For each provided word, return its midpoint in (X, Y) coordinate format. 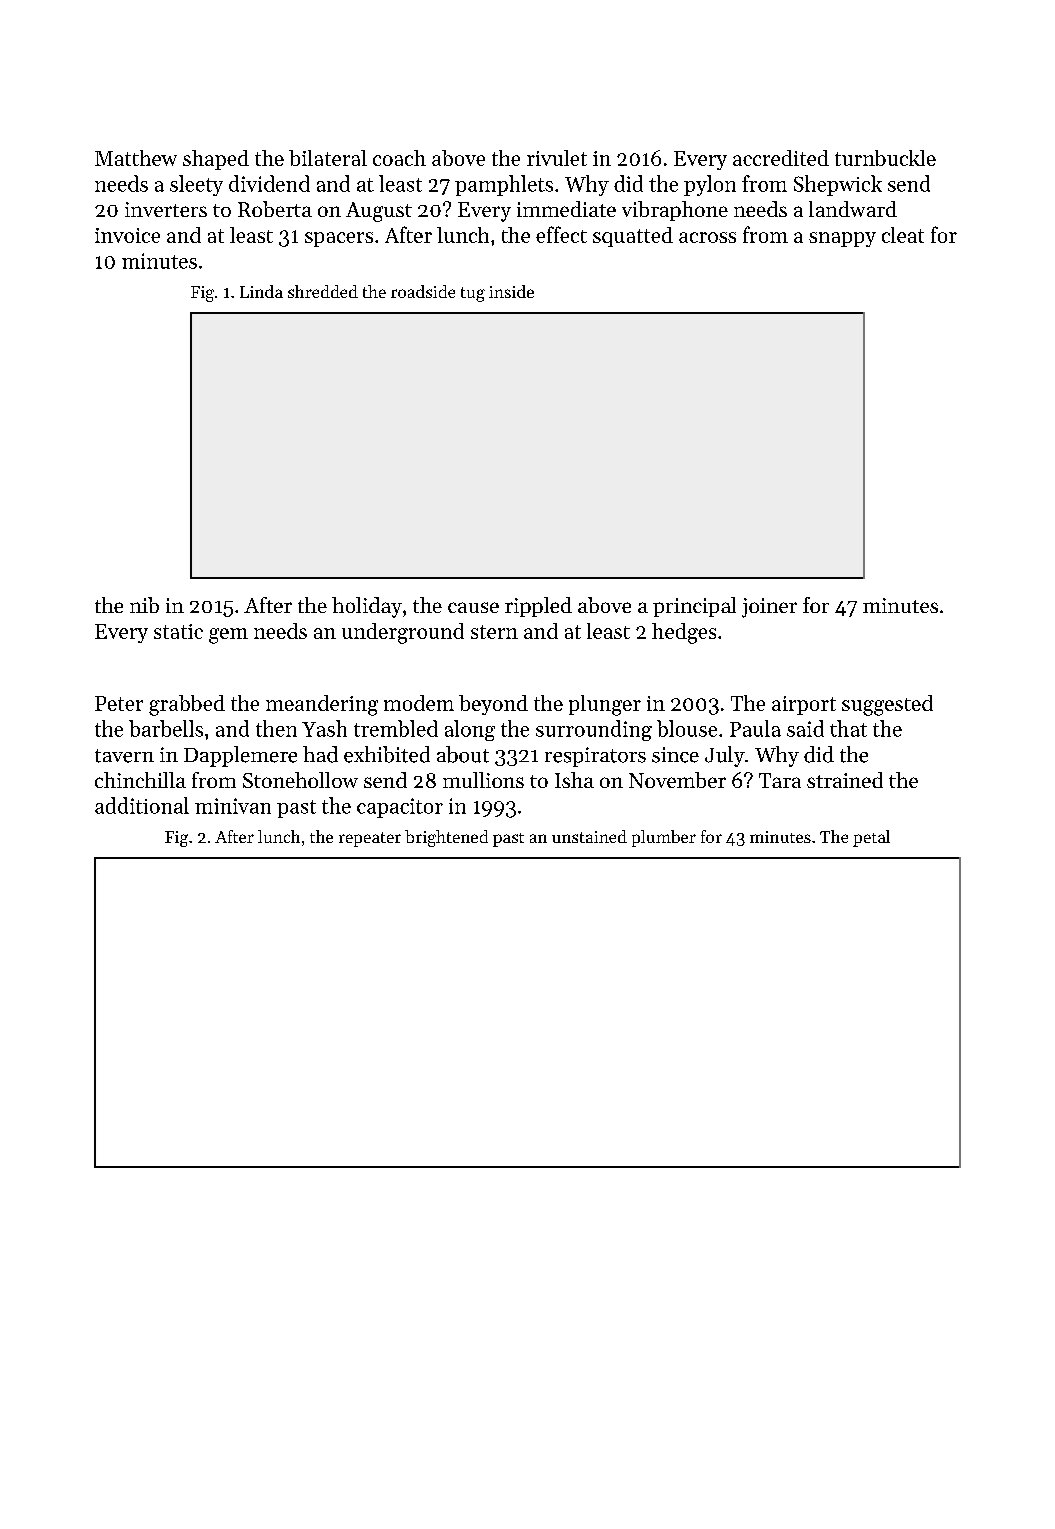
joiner (769, 608)
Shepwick (838, 185)
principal (694, 607)
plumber (664, 838)
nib (144, 605)
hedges (684, 633)
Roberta (275, 209)
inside (511, 291)
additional (142, 805)
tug (473, 294)
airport (804, 705)
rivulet (557, 158)
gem (228, 636)
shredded (323, 291)
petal (871, 838)
